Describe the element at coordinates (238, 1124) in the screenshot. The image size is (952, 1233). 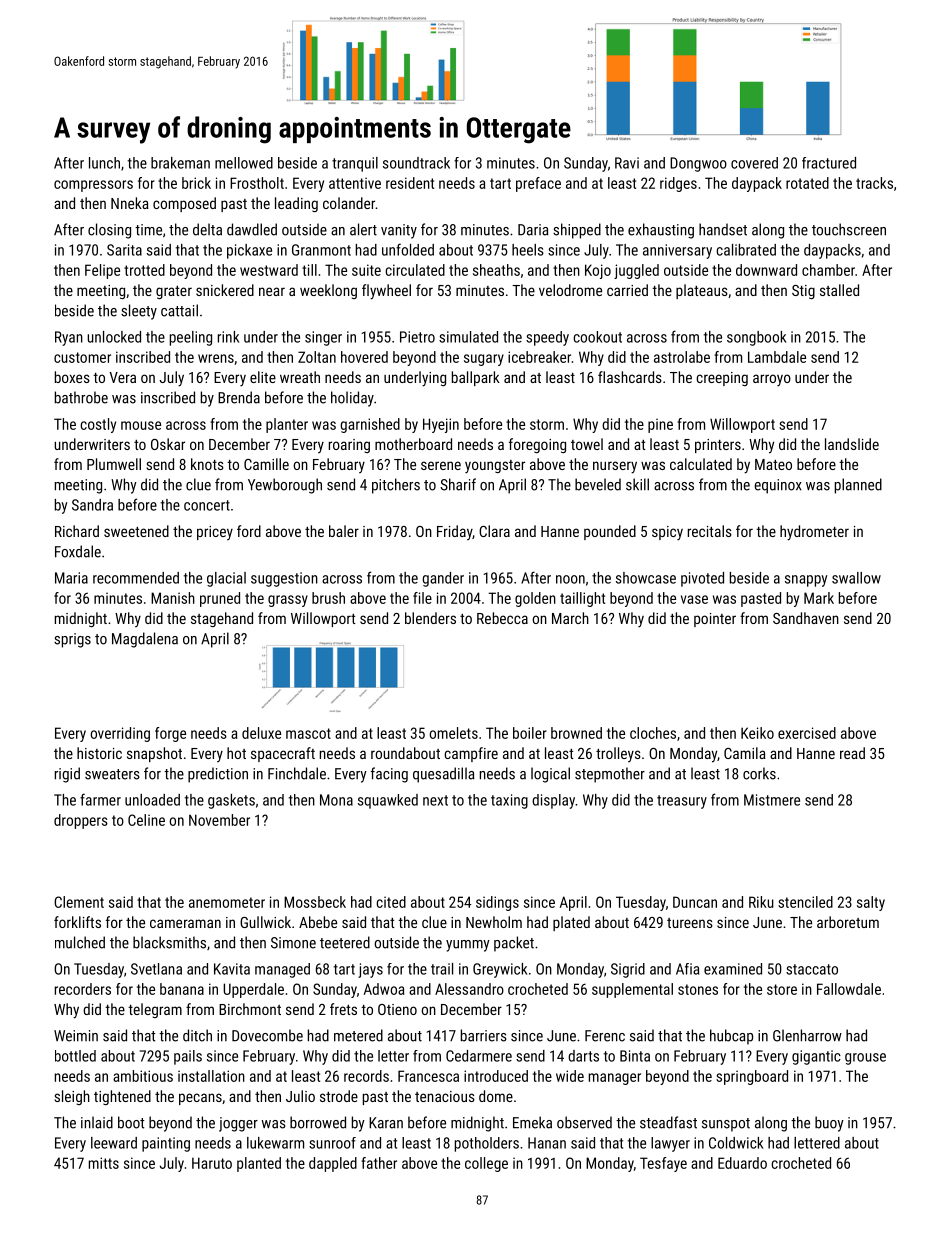
I see `jogger` at that location.
